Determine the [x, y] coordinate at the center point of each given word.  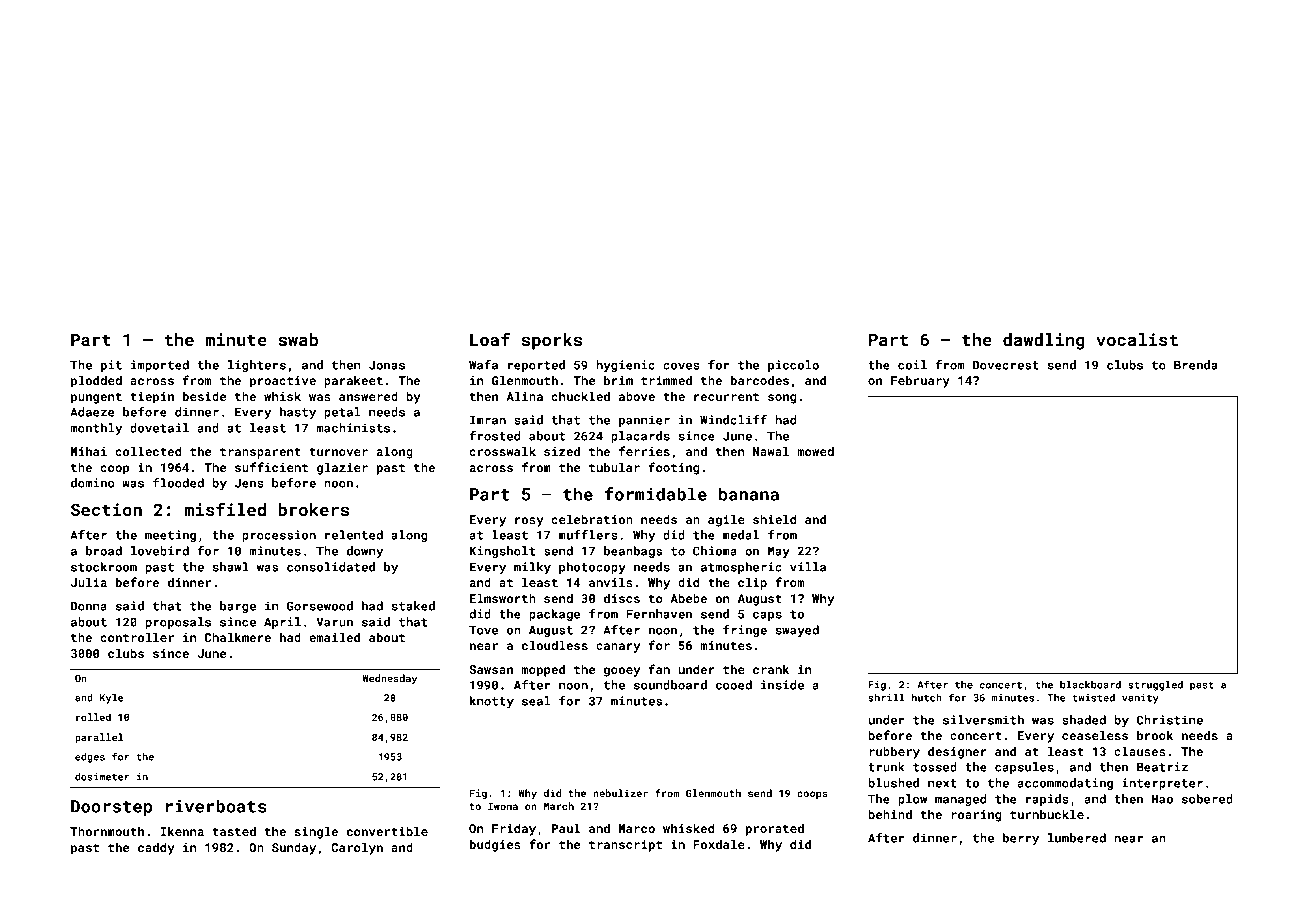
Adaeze [92, 412]
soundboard [670, 685]
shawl [231, 567]
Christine [1170, 720]
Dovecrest [1006, 365]
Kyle [111, 699]
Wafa [483, 365]
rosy [529, 522]
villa [808, 567]
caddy [156, 848]
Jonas [387, 365]
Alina [524, 396]
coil [912, 365]
